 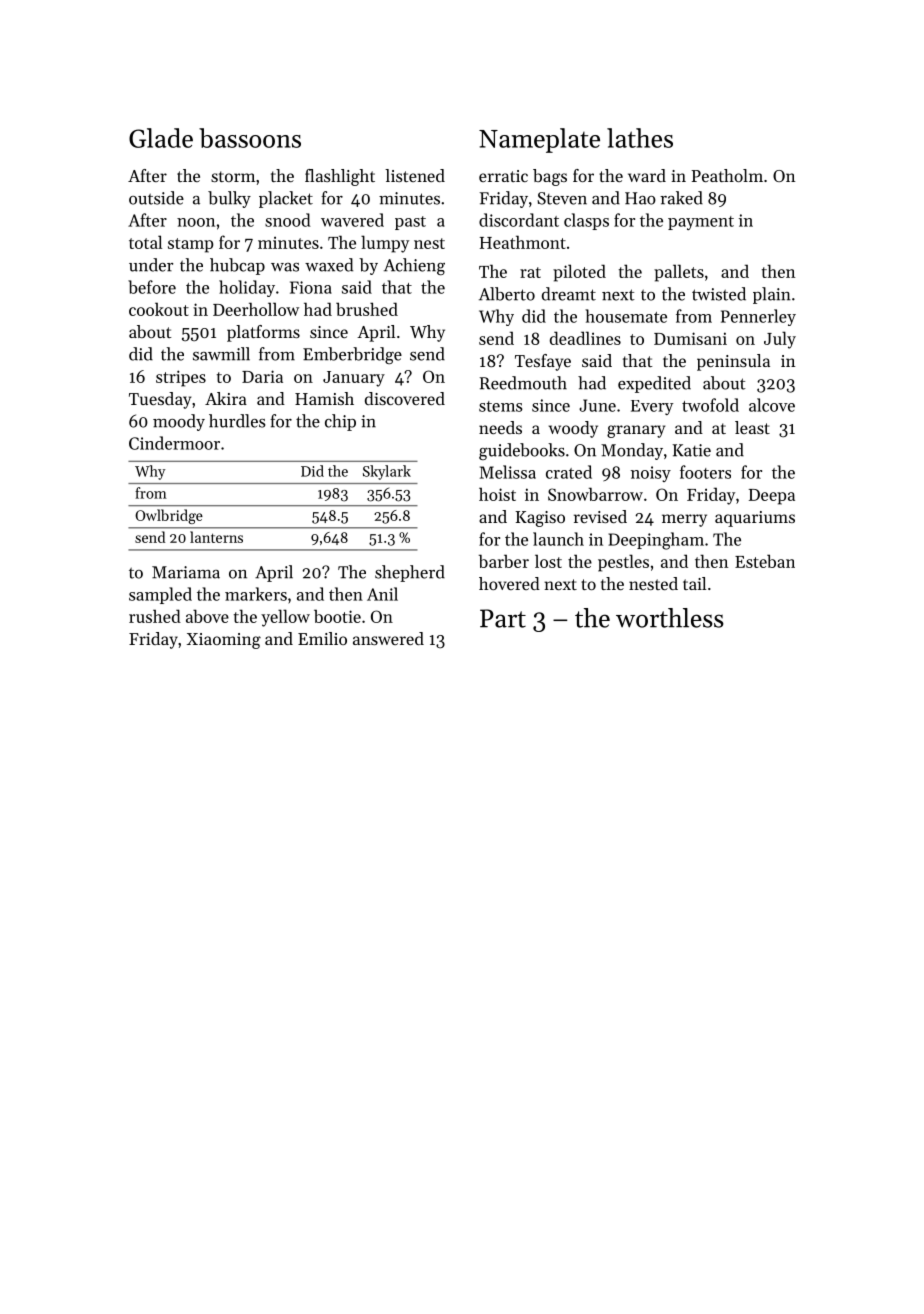 I want to click on bassoons, so click(x=250, y=138).
